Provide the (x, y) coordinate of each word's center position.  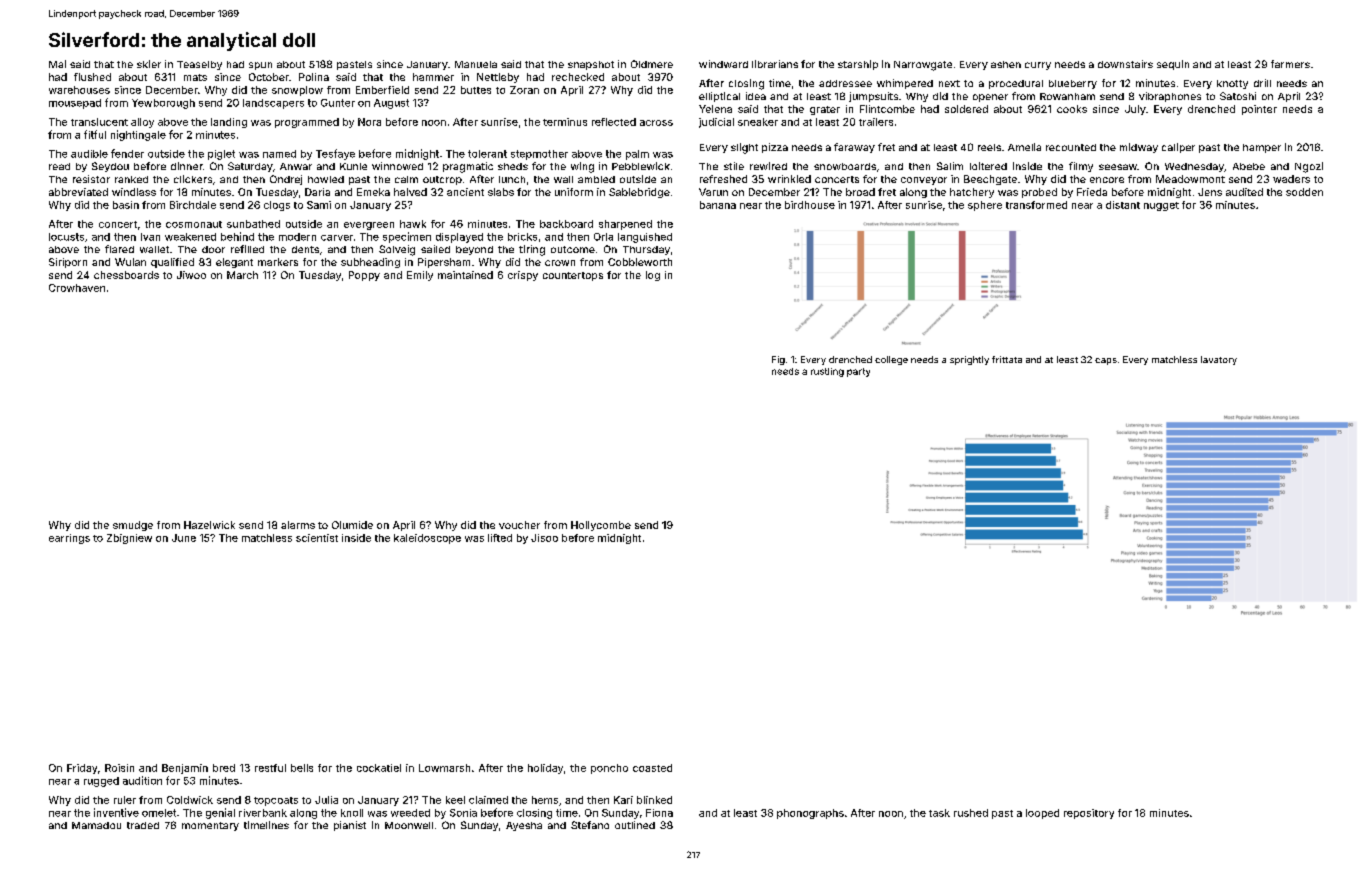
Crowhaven (77, 288)
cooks (1072, 109)
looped (1042, 814)
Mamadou (96, 825)
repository (1089, 814)
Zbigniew (129, 539)
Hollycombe (601, 526)
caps (1106, 361)
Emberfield (382, 90)
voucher (519, 525)
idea (756, 96)
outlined (635, 825)
